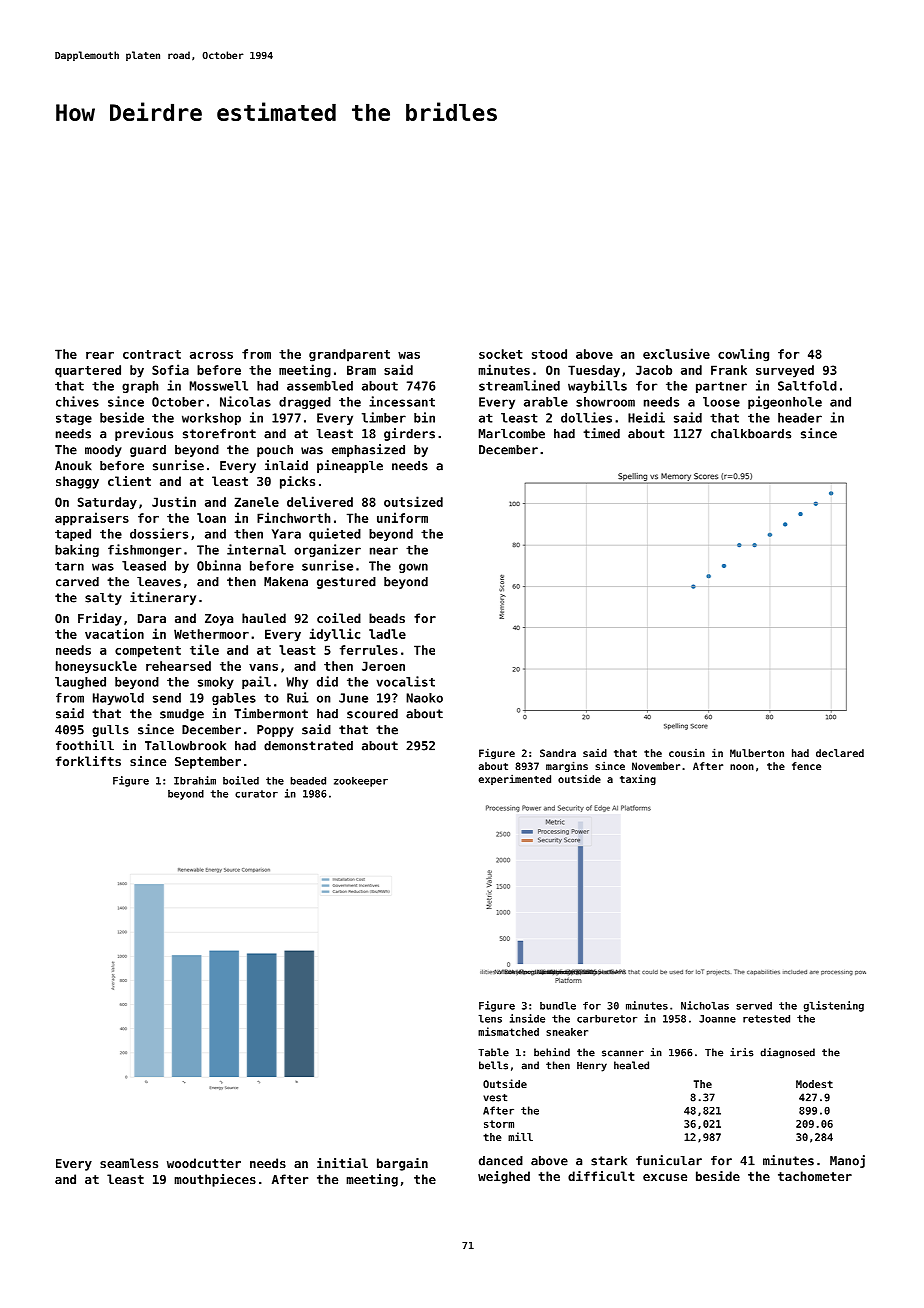 The image size is (924, 1308). I want to click on curator, so click(256, 794).
